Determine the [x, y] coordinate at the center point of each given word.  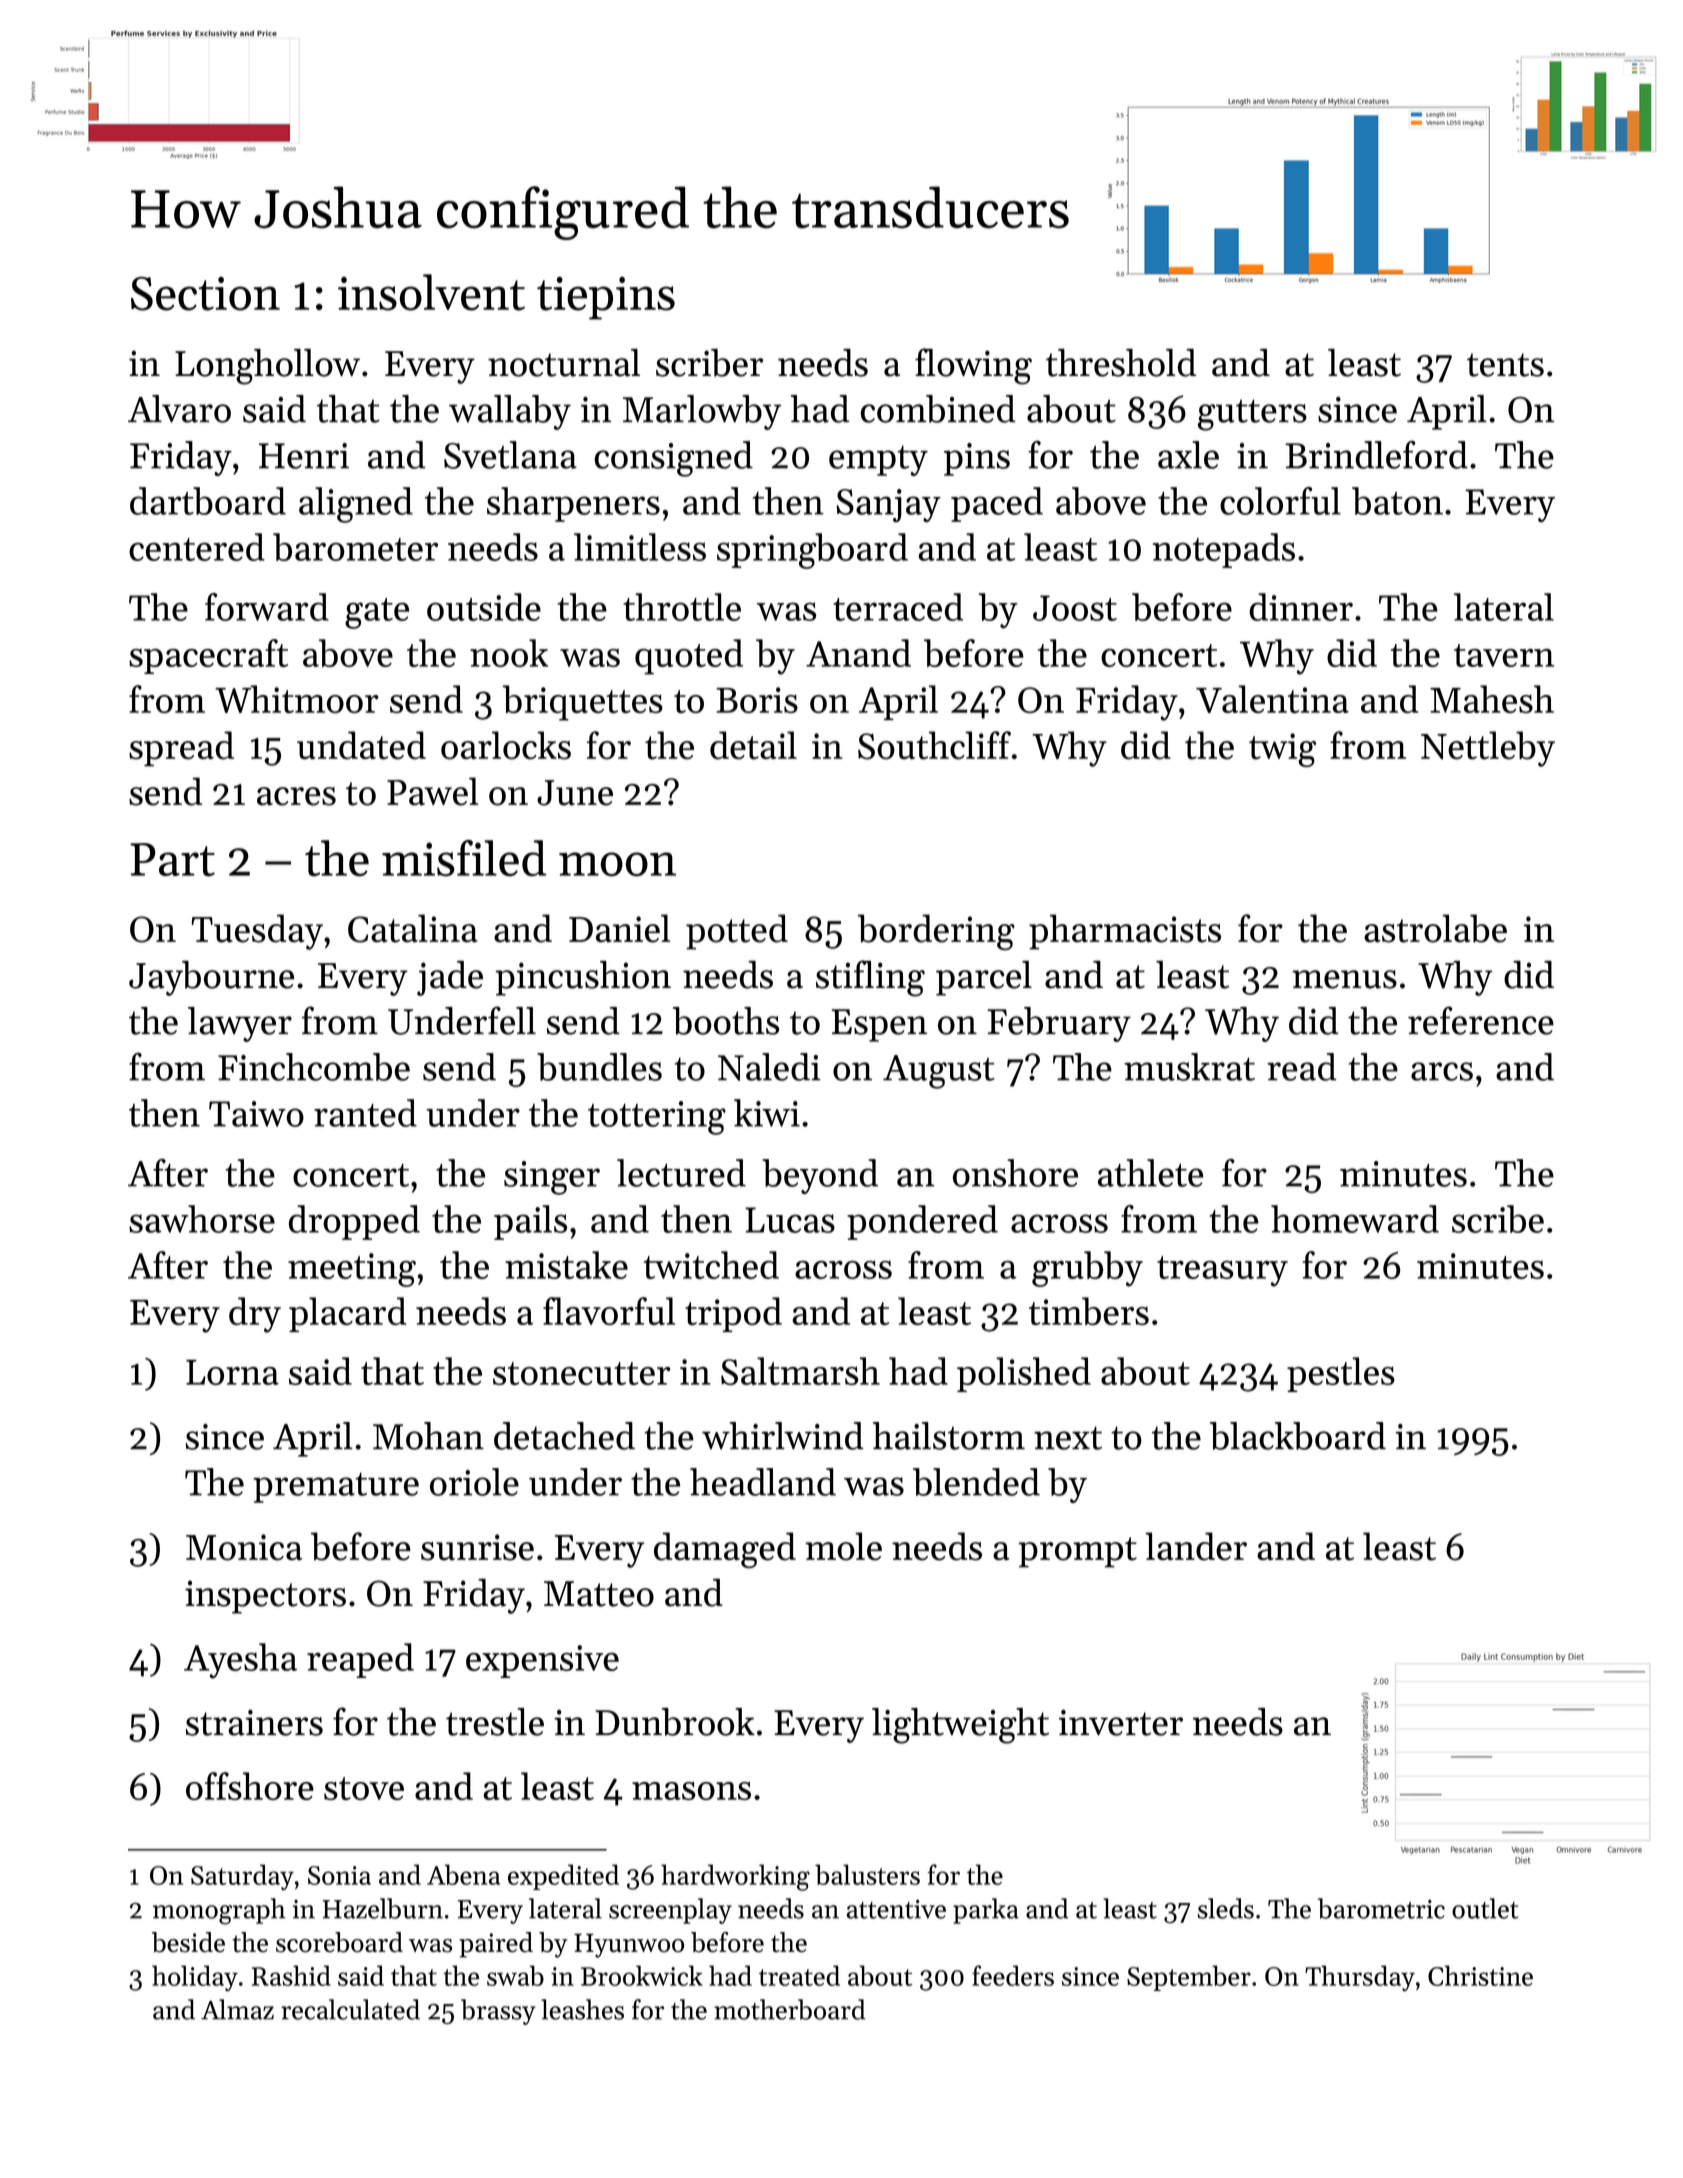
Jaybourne [211, 978]
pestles [1341, 1374]
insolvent [431, 292]
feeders [1013, 1975]
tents [1505, 365]
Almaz [237, 2009]
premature [336, 1488]
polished [1024, 1374]
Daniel [619, 928]
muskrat [1189, 1067]
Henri [304, 456]
